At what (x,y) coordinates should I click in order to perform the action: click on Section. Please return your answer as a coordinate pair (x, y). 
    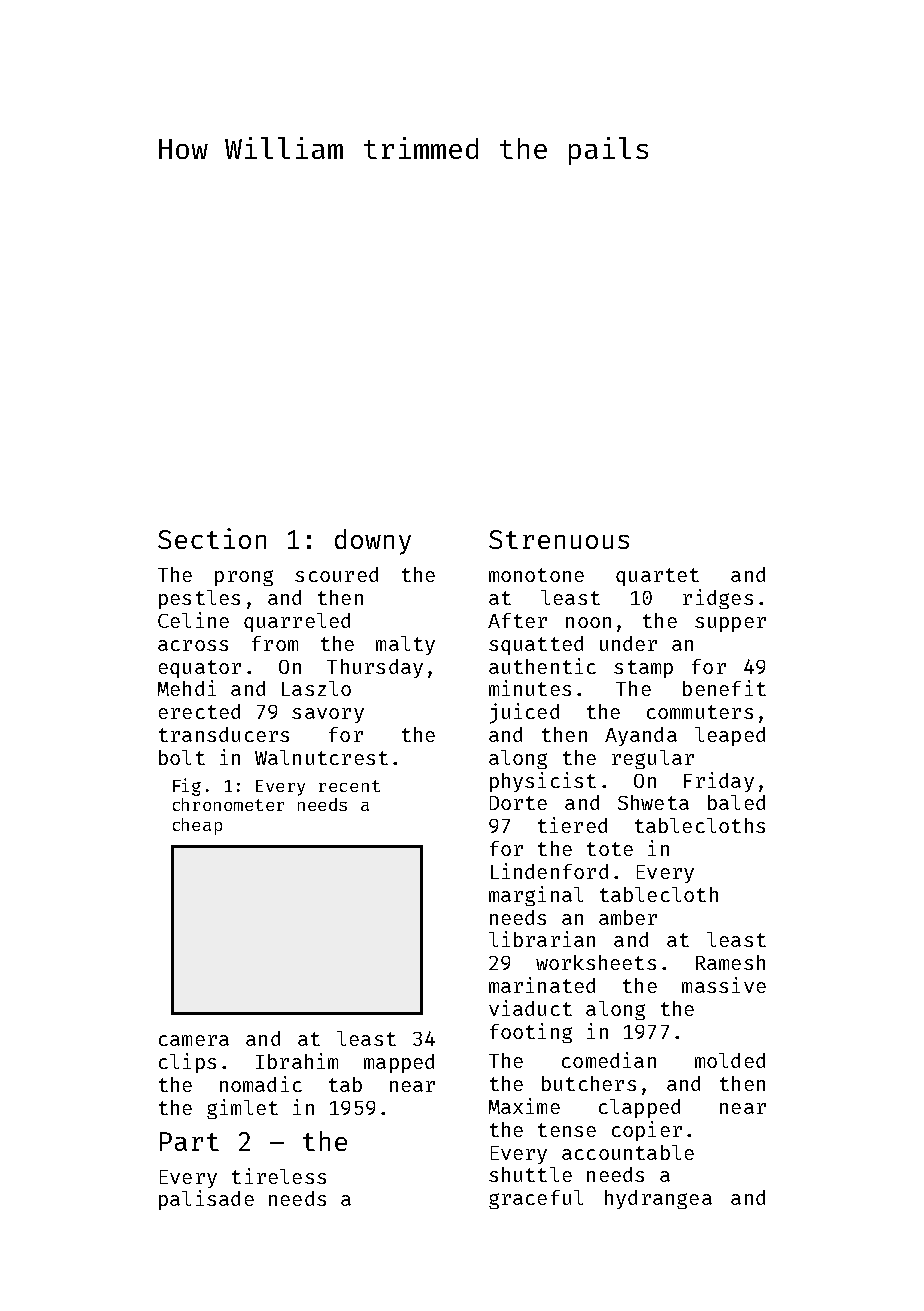
    Looking at the image, I should click on (212, 538).
